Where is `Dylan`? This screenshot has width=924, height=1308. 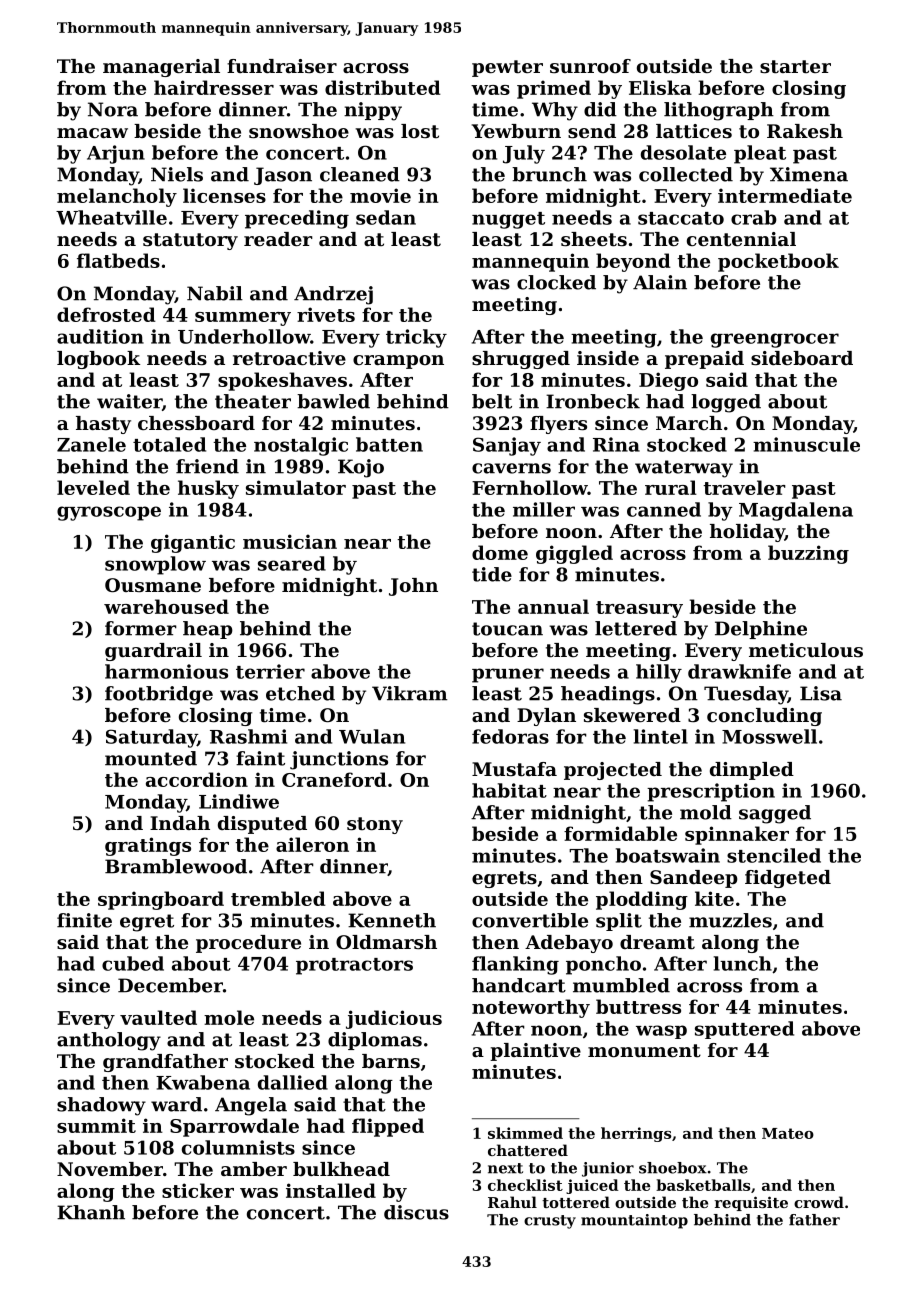
Dylan is located at coordinates (546, 717).
